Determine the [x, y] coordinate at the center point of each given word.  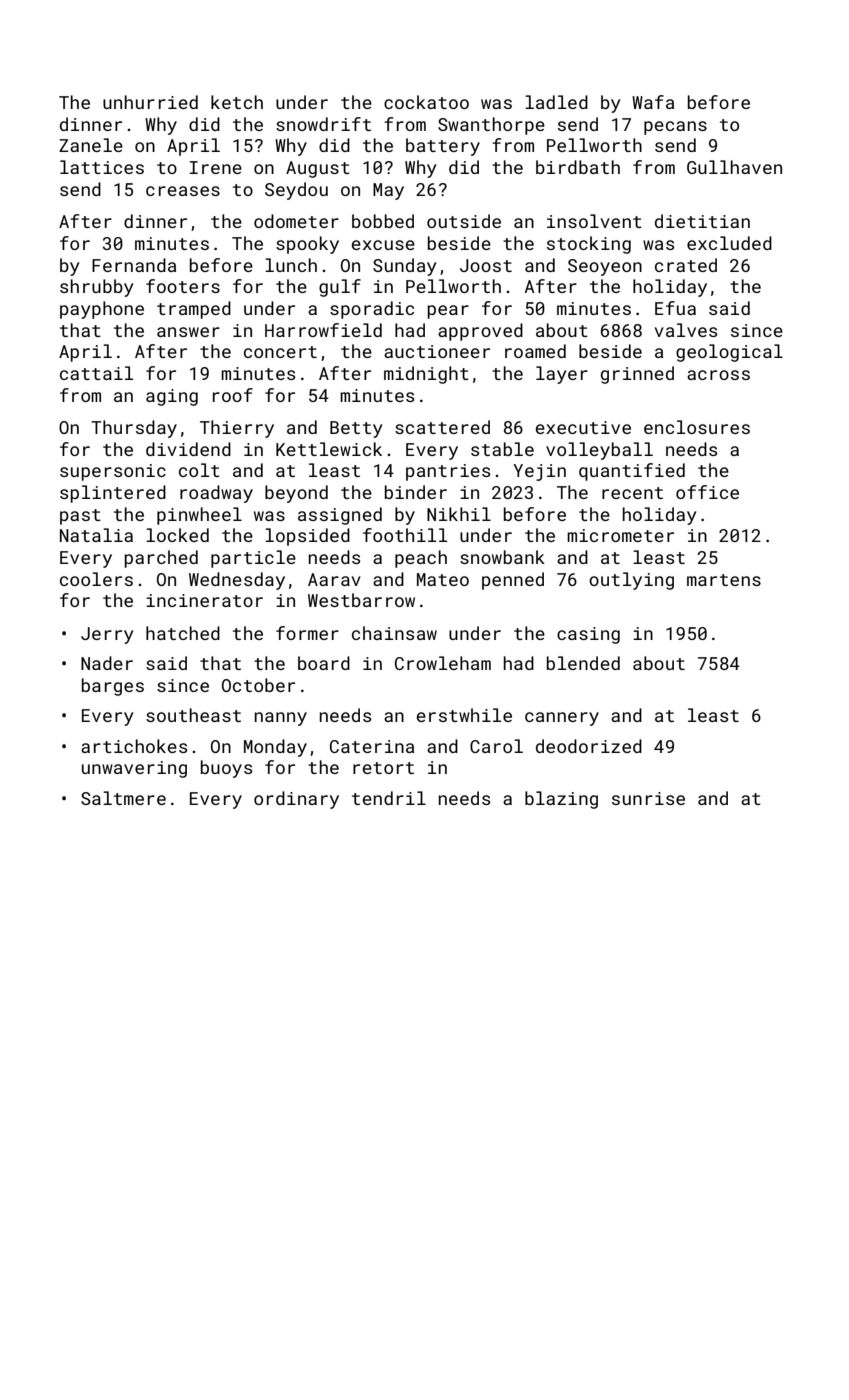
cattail [96, 373]
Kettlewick [329, 449]
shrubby [96, 288]
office [707, 492]
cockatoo [426, 102]
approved [480, 332]
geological [729, 353]
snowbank [502, 557]
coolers [96, 579]
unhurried [150, 102]
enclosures [697, 427]
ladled [556, 102]
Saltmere [123, 798]
